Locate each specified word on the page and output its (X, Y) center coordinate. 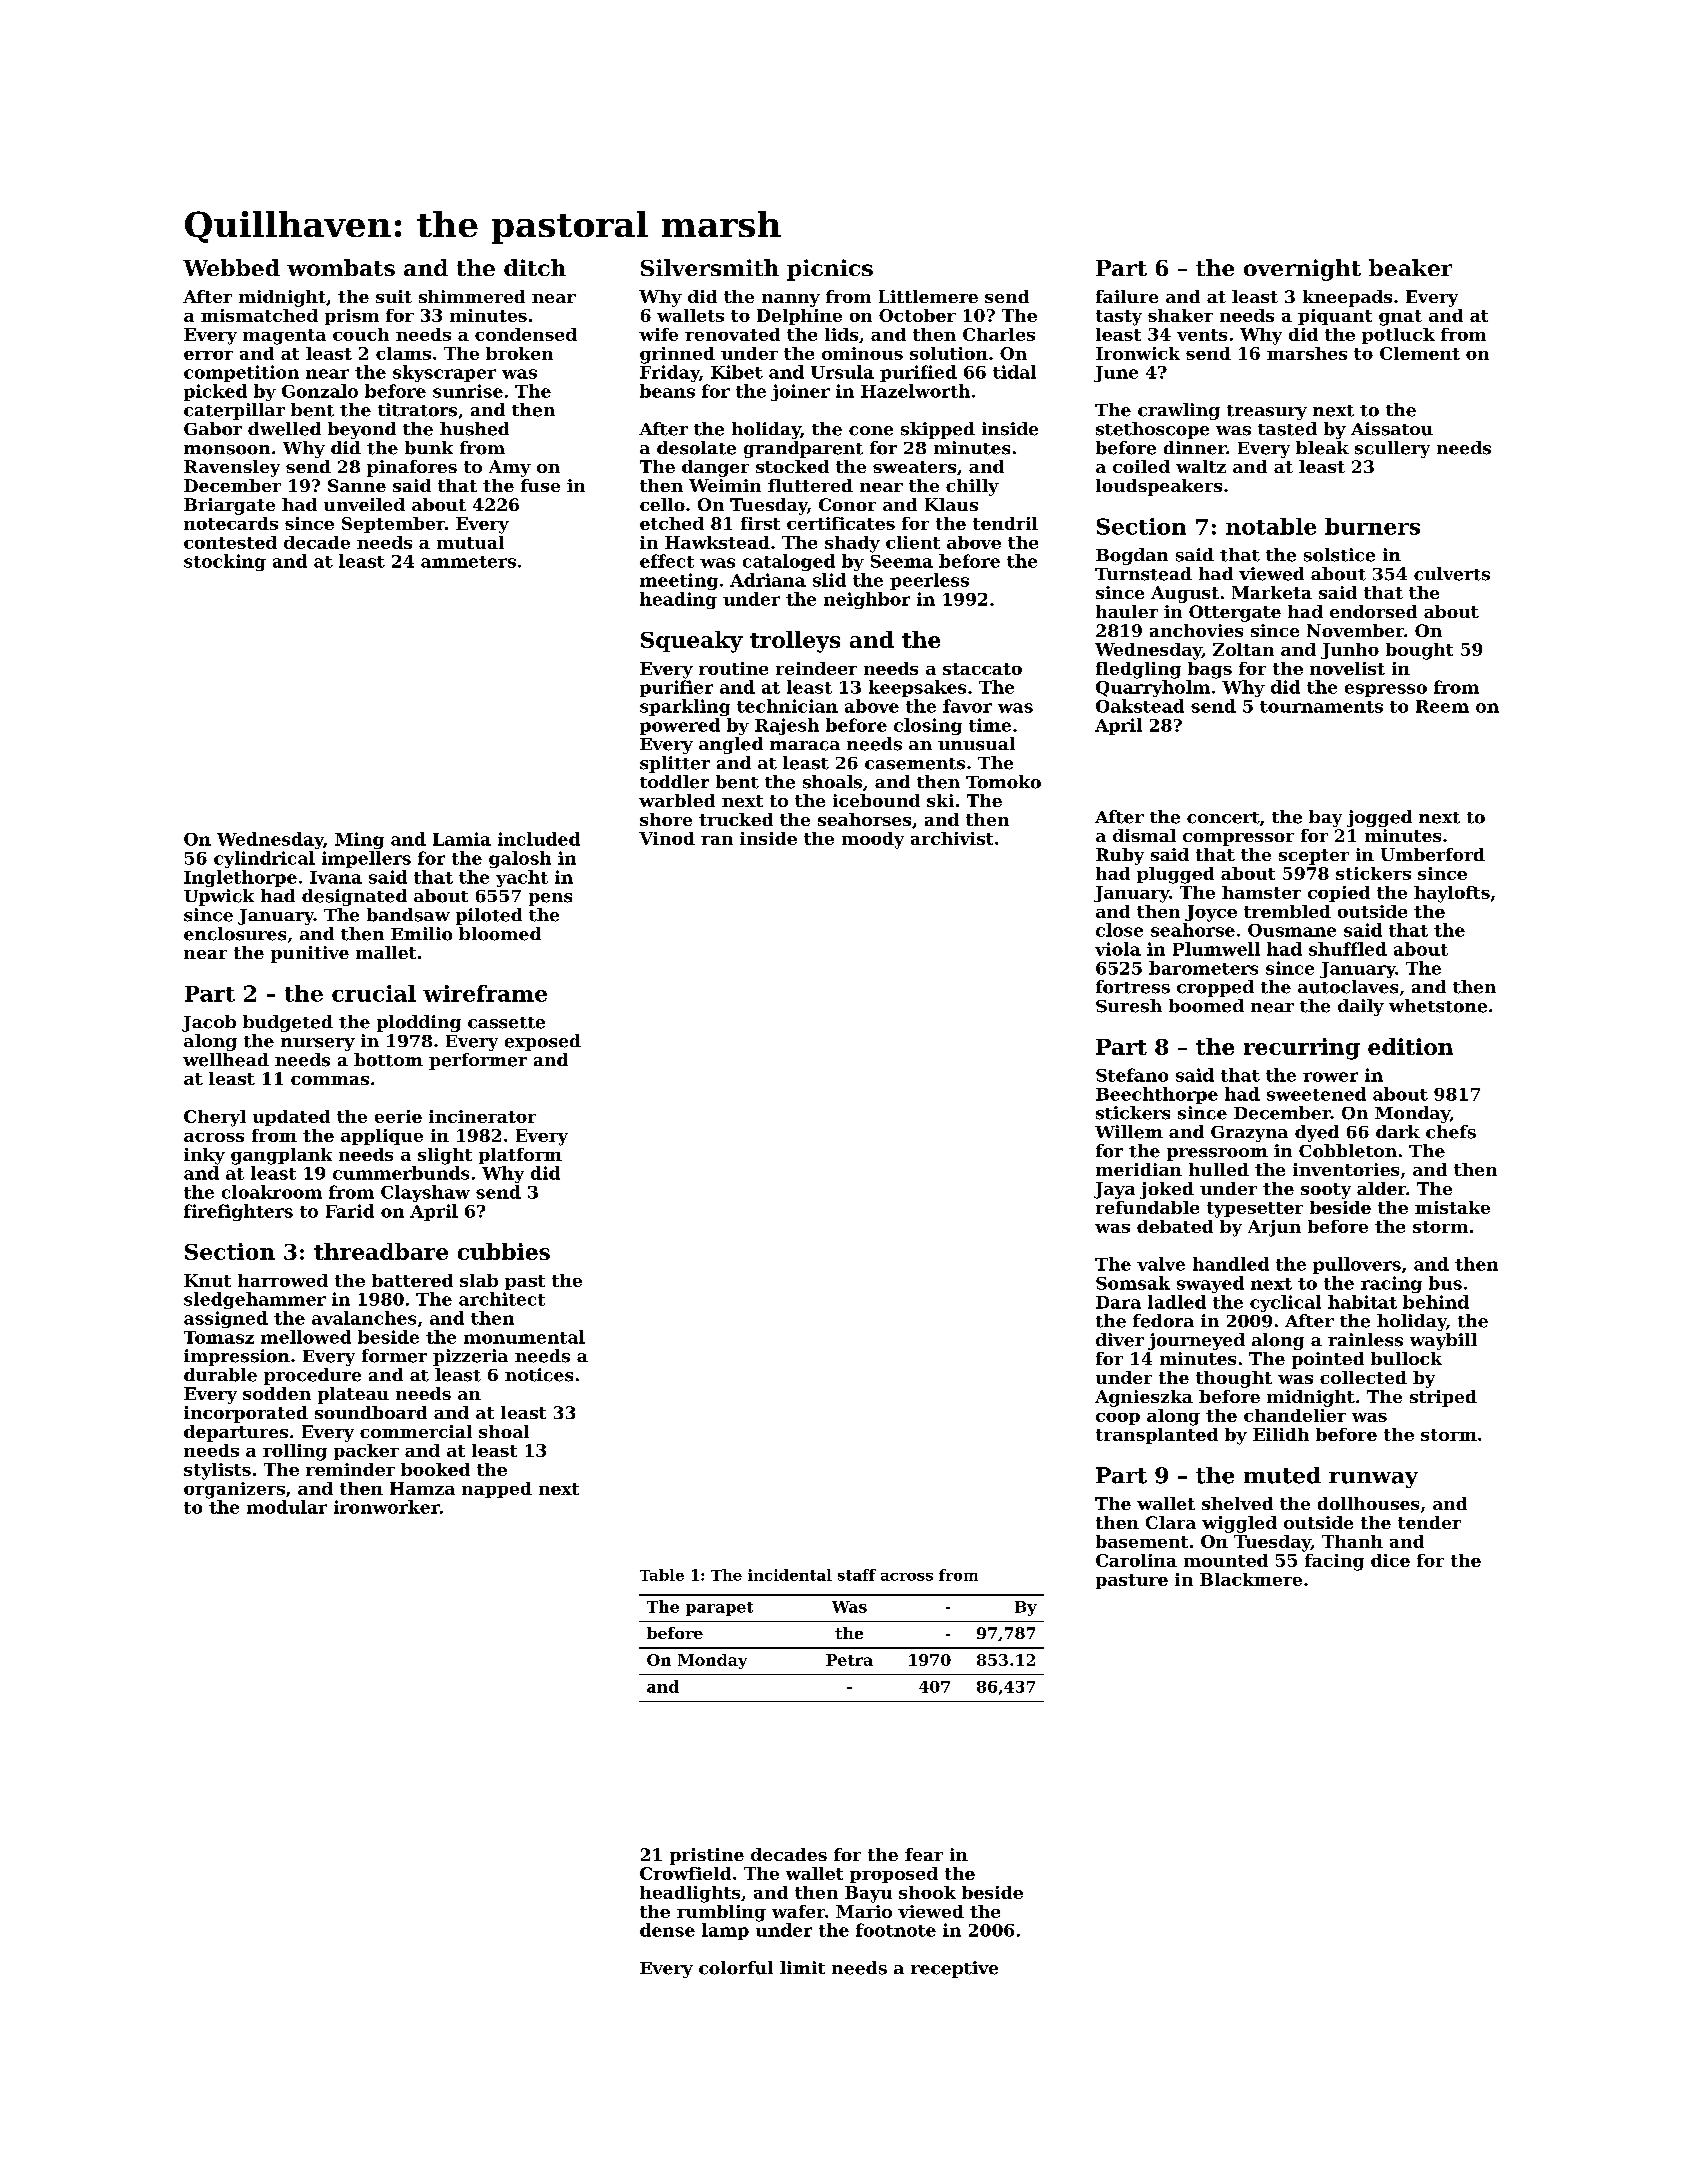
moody (873, 840)
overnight (1302, 270)
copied (1339, 894)
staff (857, 1575)
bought (1419, 651)
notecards (231, 523)
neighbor (867, 600)
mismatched (259, 315)
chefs (1451, 1132)
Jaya (1114, 1190)
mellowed (306, 1337)
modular (287, 1507)
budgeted (288, 1023)
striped (1443, 1398)
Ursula (842, 372)
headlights (690, 1894)
